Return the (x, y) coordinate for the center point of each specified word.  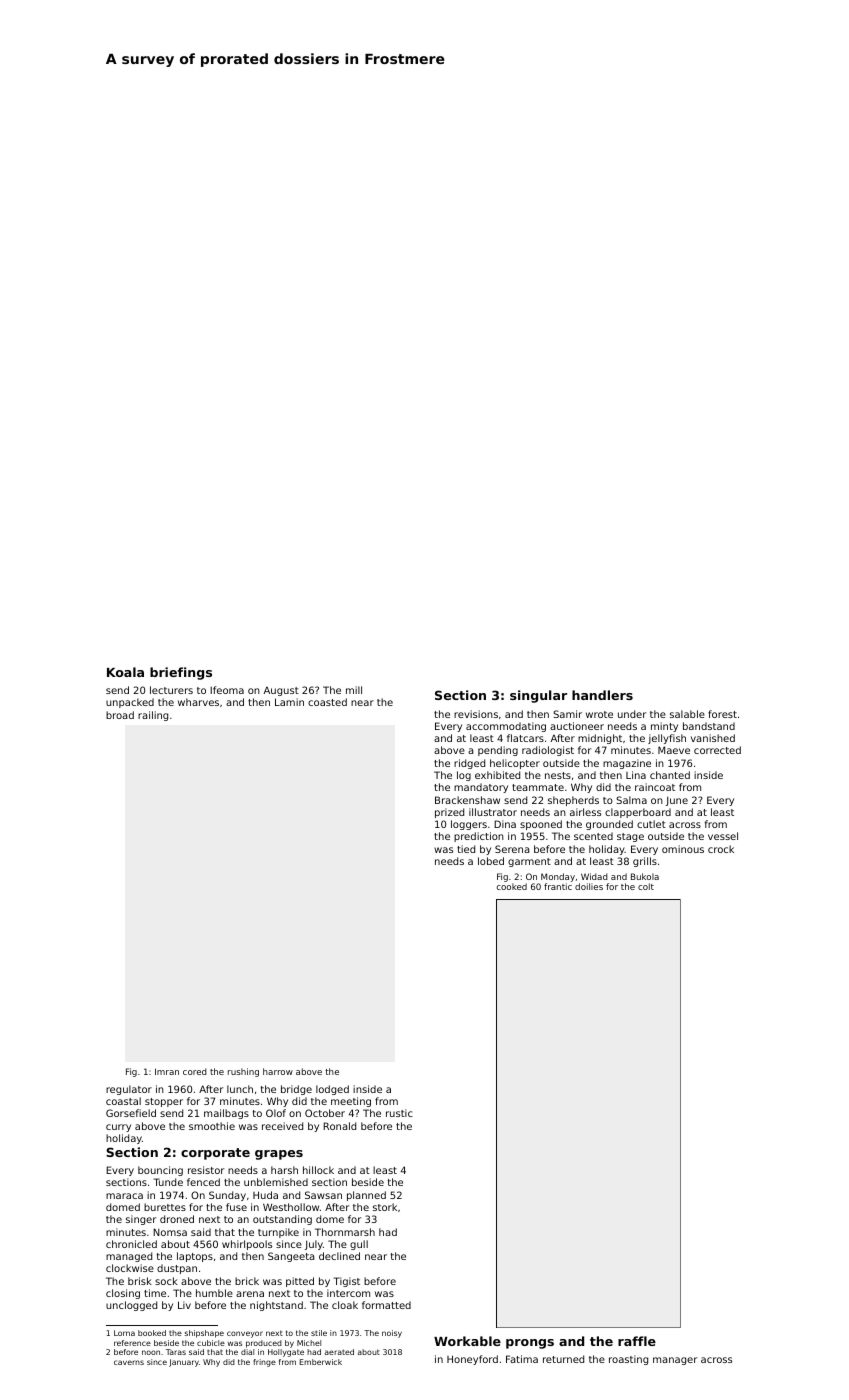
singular (538, 696)
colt (646, 886)
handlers (602, 695)
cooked (512, 886)
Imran (167, 1071)
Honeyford (472, 1360)
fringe (264, 1363)
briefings (181, 673)
